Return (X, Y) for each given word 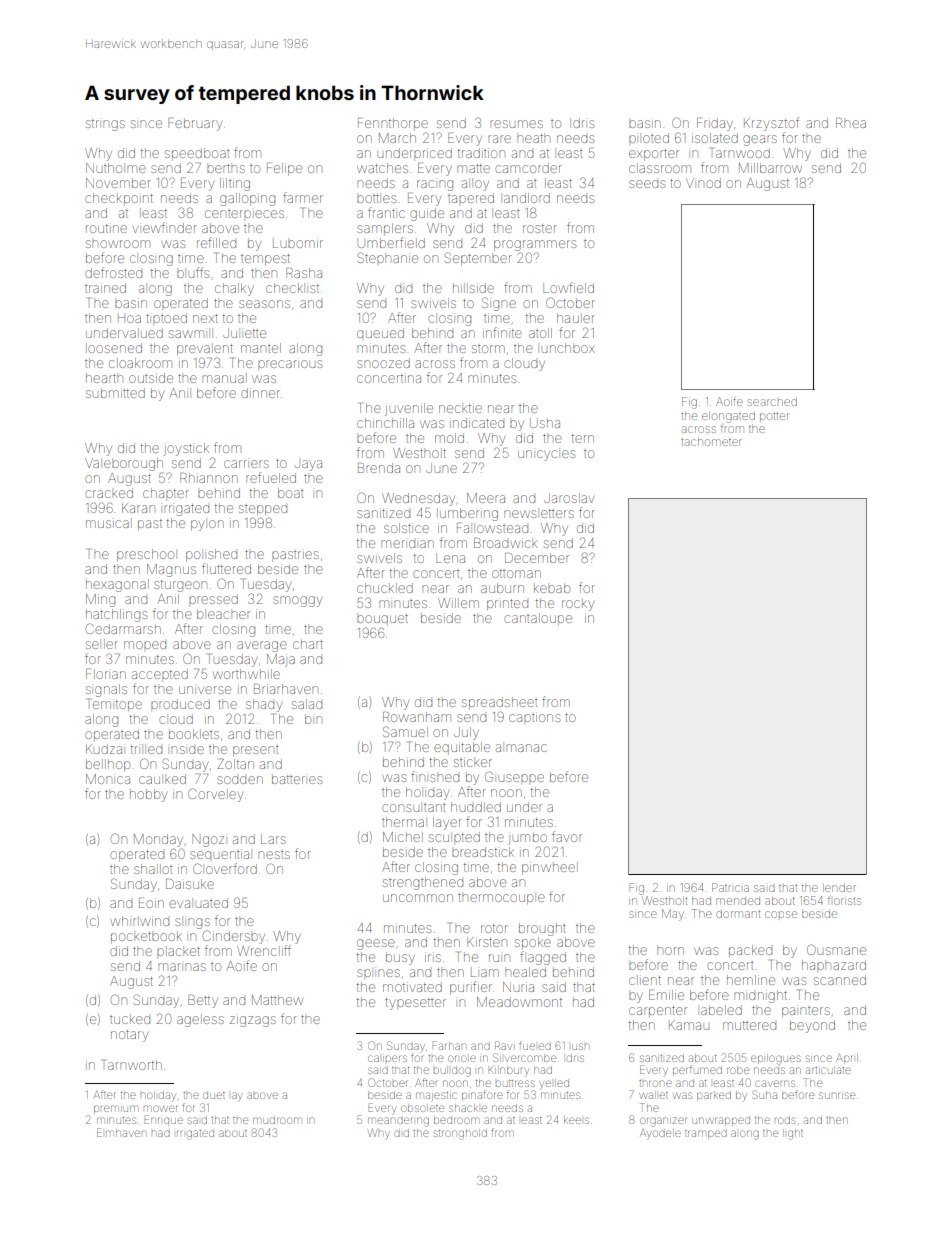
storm (488, 349)
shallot (153, 869)
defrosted (113, 272)
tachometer (711, 442)
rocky (578, 605)
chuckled (385, 588)
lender (839, 887)
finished (435, 776)
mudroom (277, 1120)
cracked (109, 493)
